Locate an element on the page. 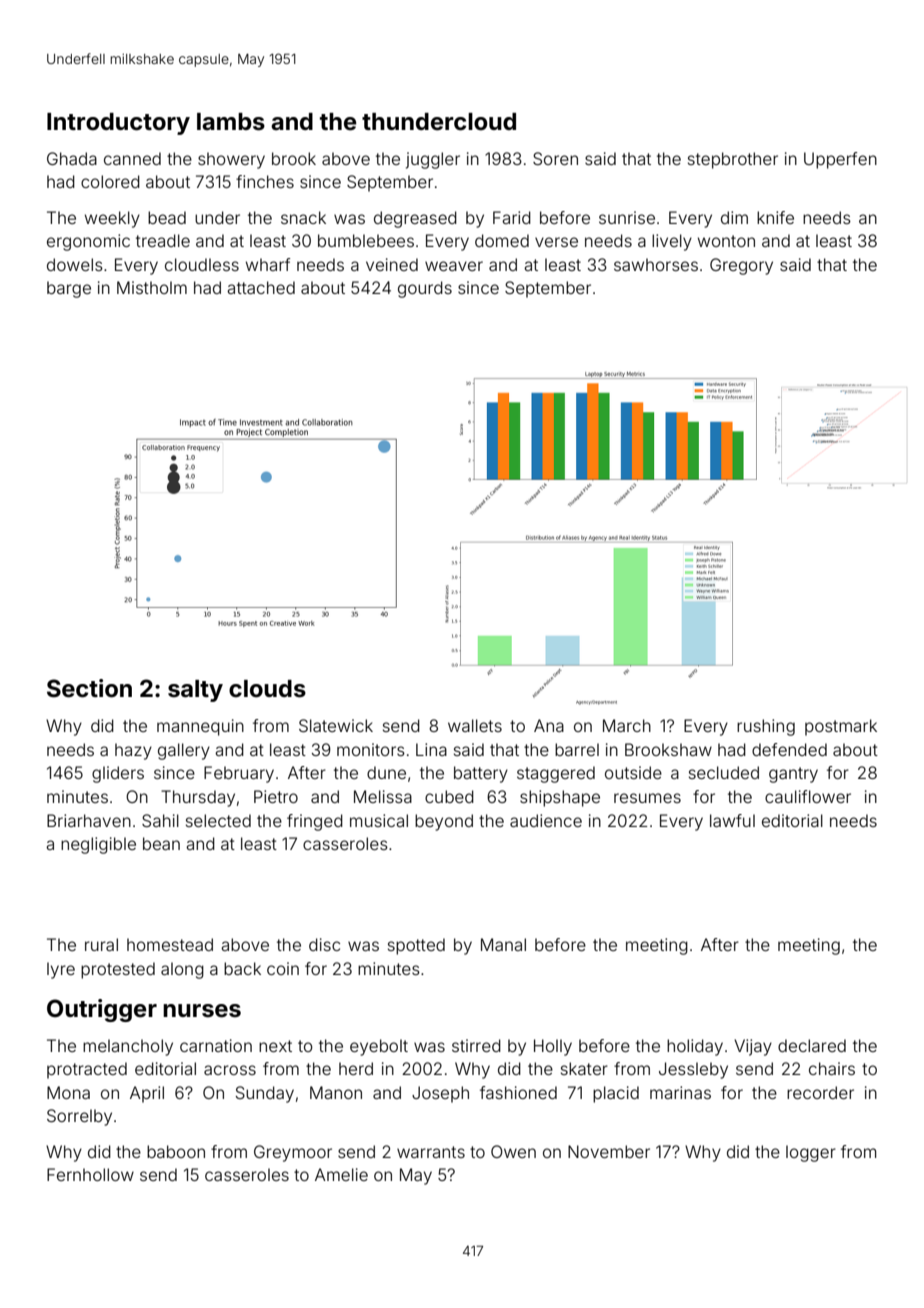  lambs is located at coordinates (231, 122).
